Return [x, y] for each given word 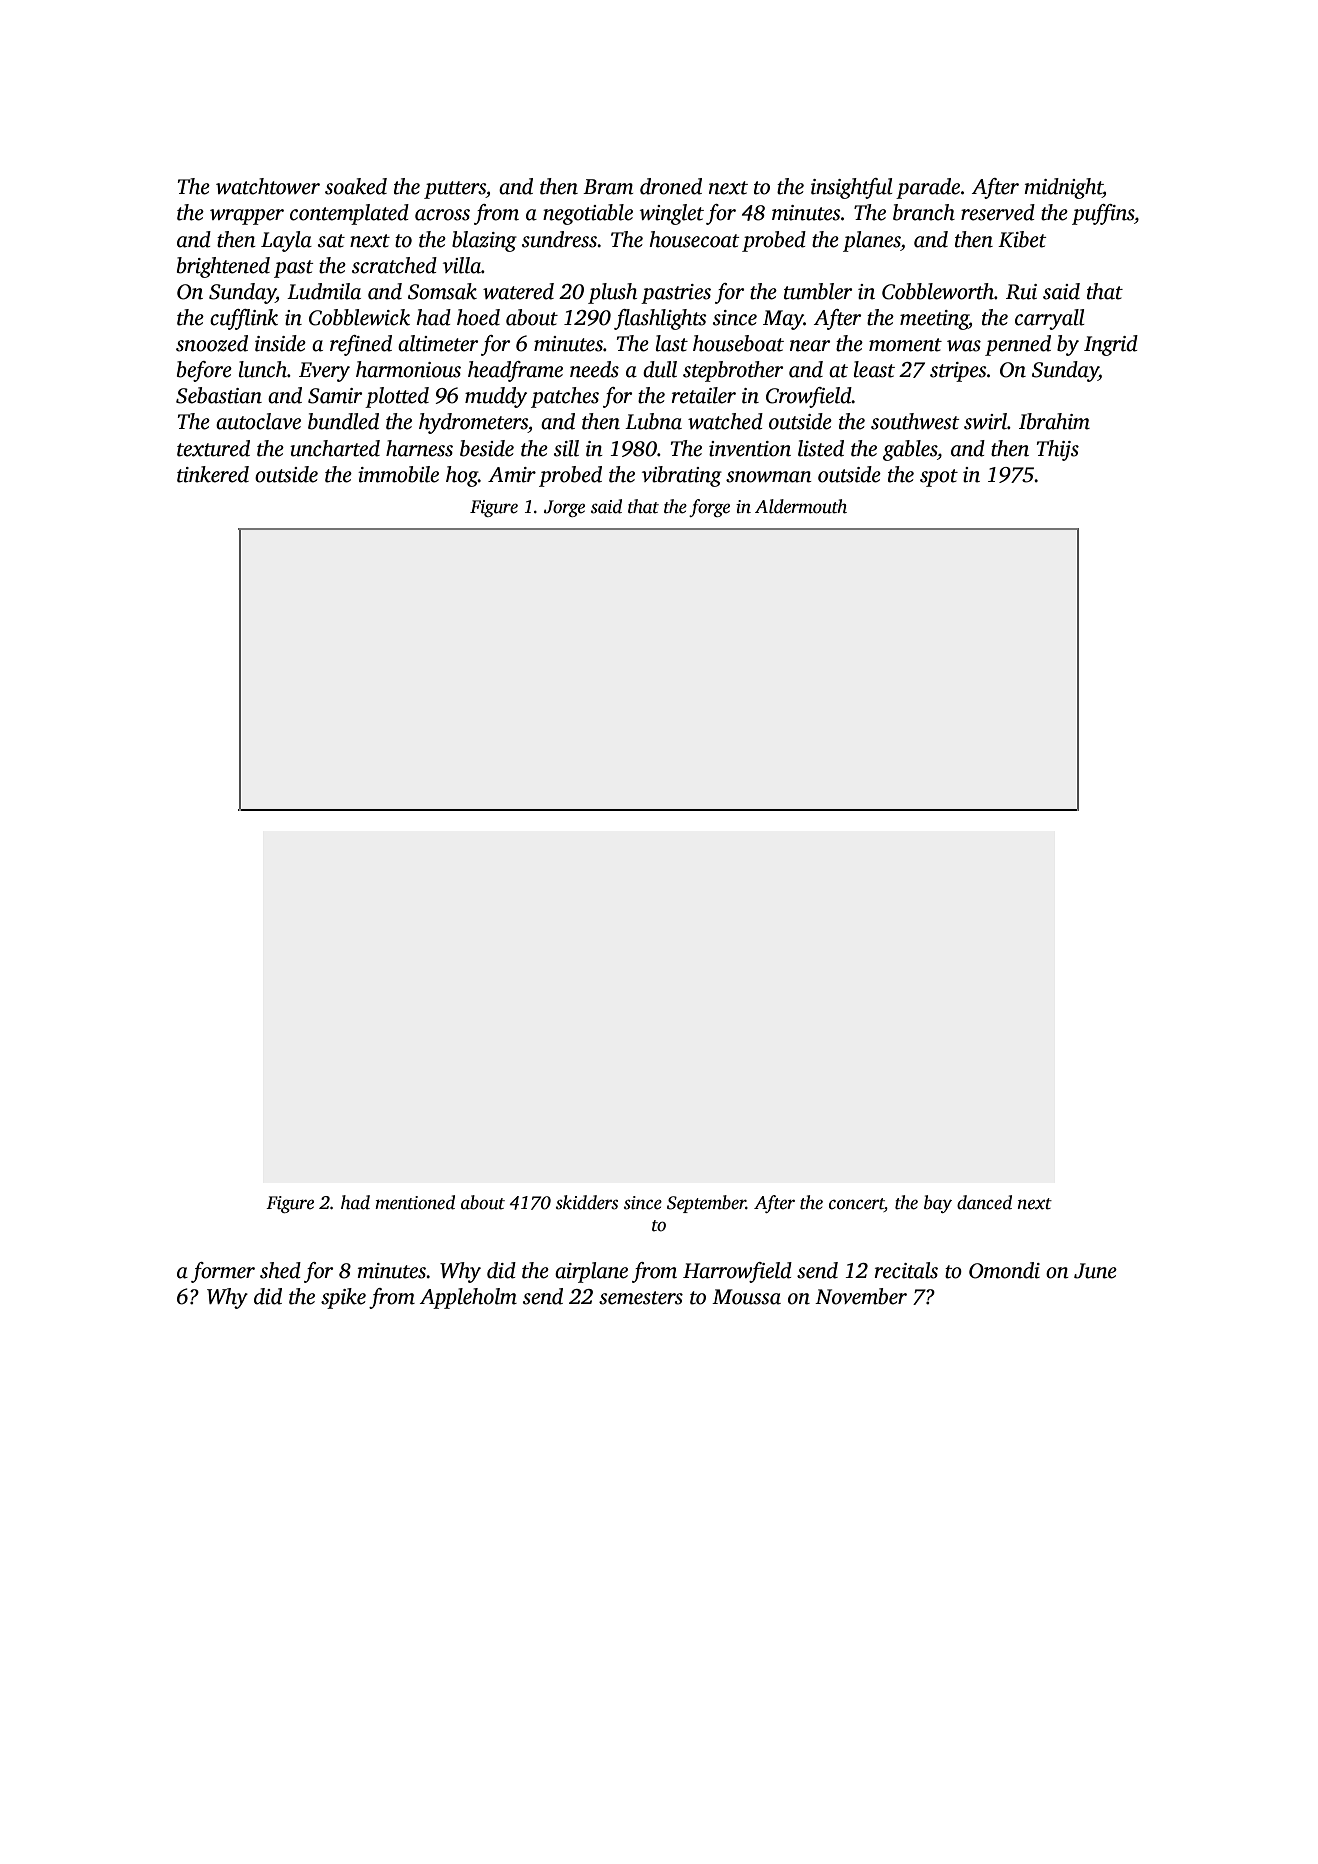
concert [856, 1204]
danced [984, 1202]
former [223, 1272]
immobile [398, 474]
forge [709, 508]
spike [343, 1298]
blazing [484, 241]
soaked [356, 186]
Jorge [564, 508]
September [706, 1204]
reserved [998, 212]
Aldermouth [801, 506]
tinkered [213, 474]
